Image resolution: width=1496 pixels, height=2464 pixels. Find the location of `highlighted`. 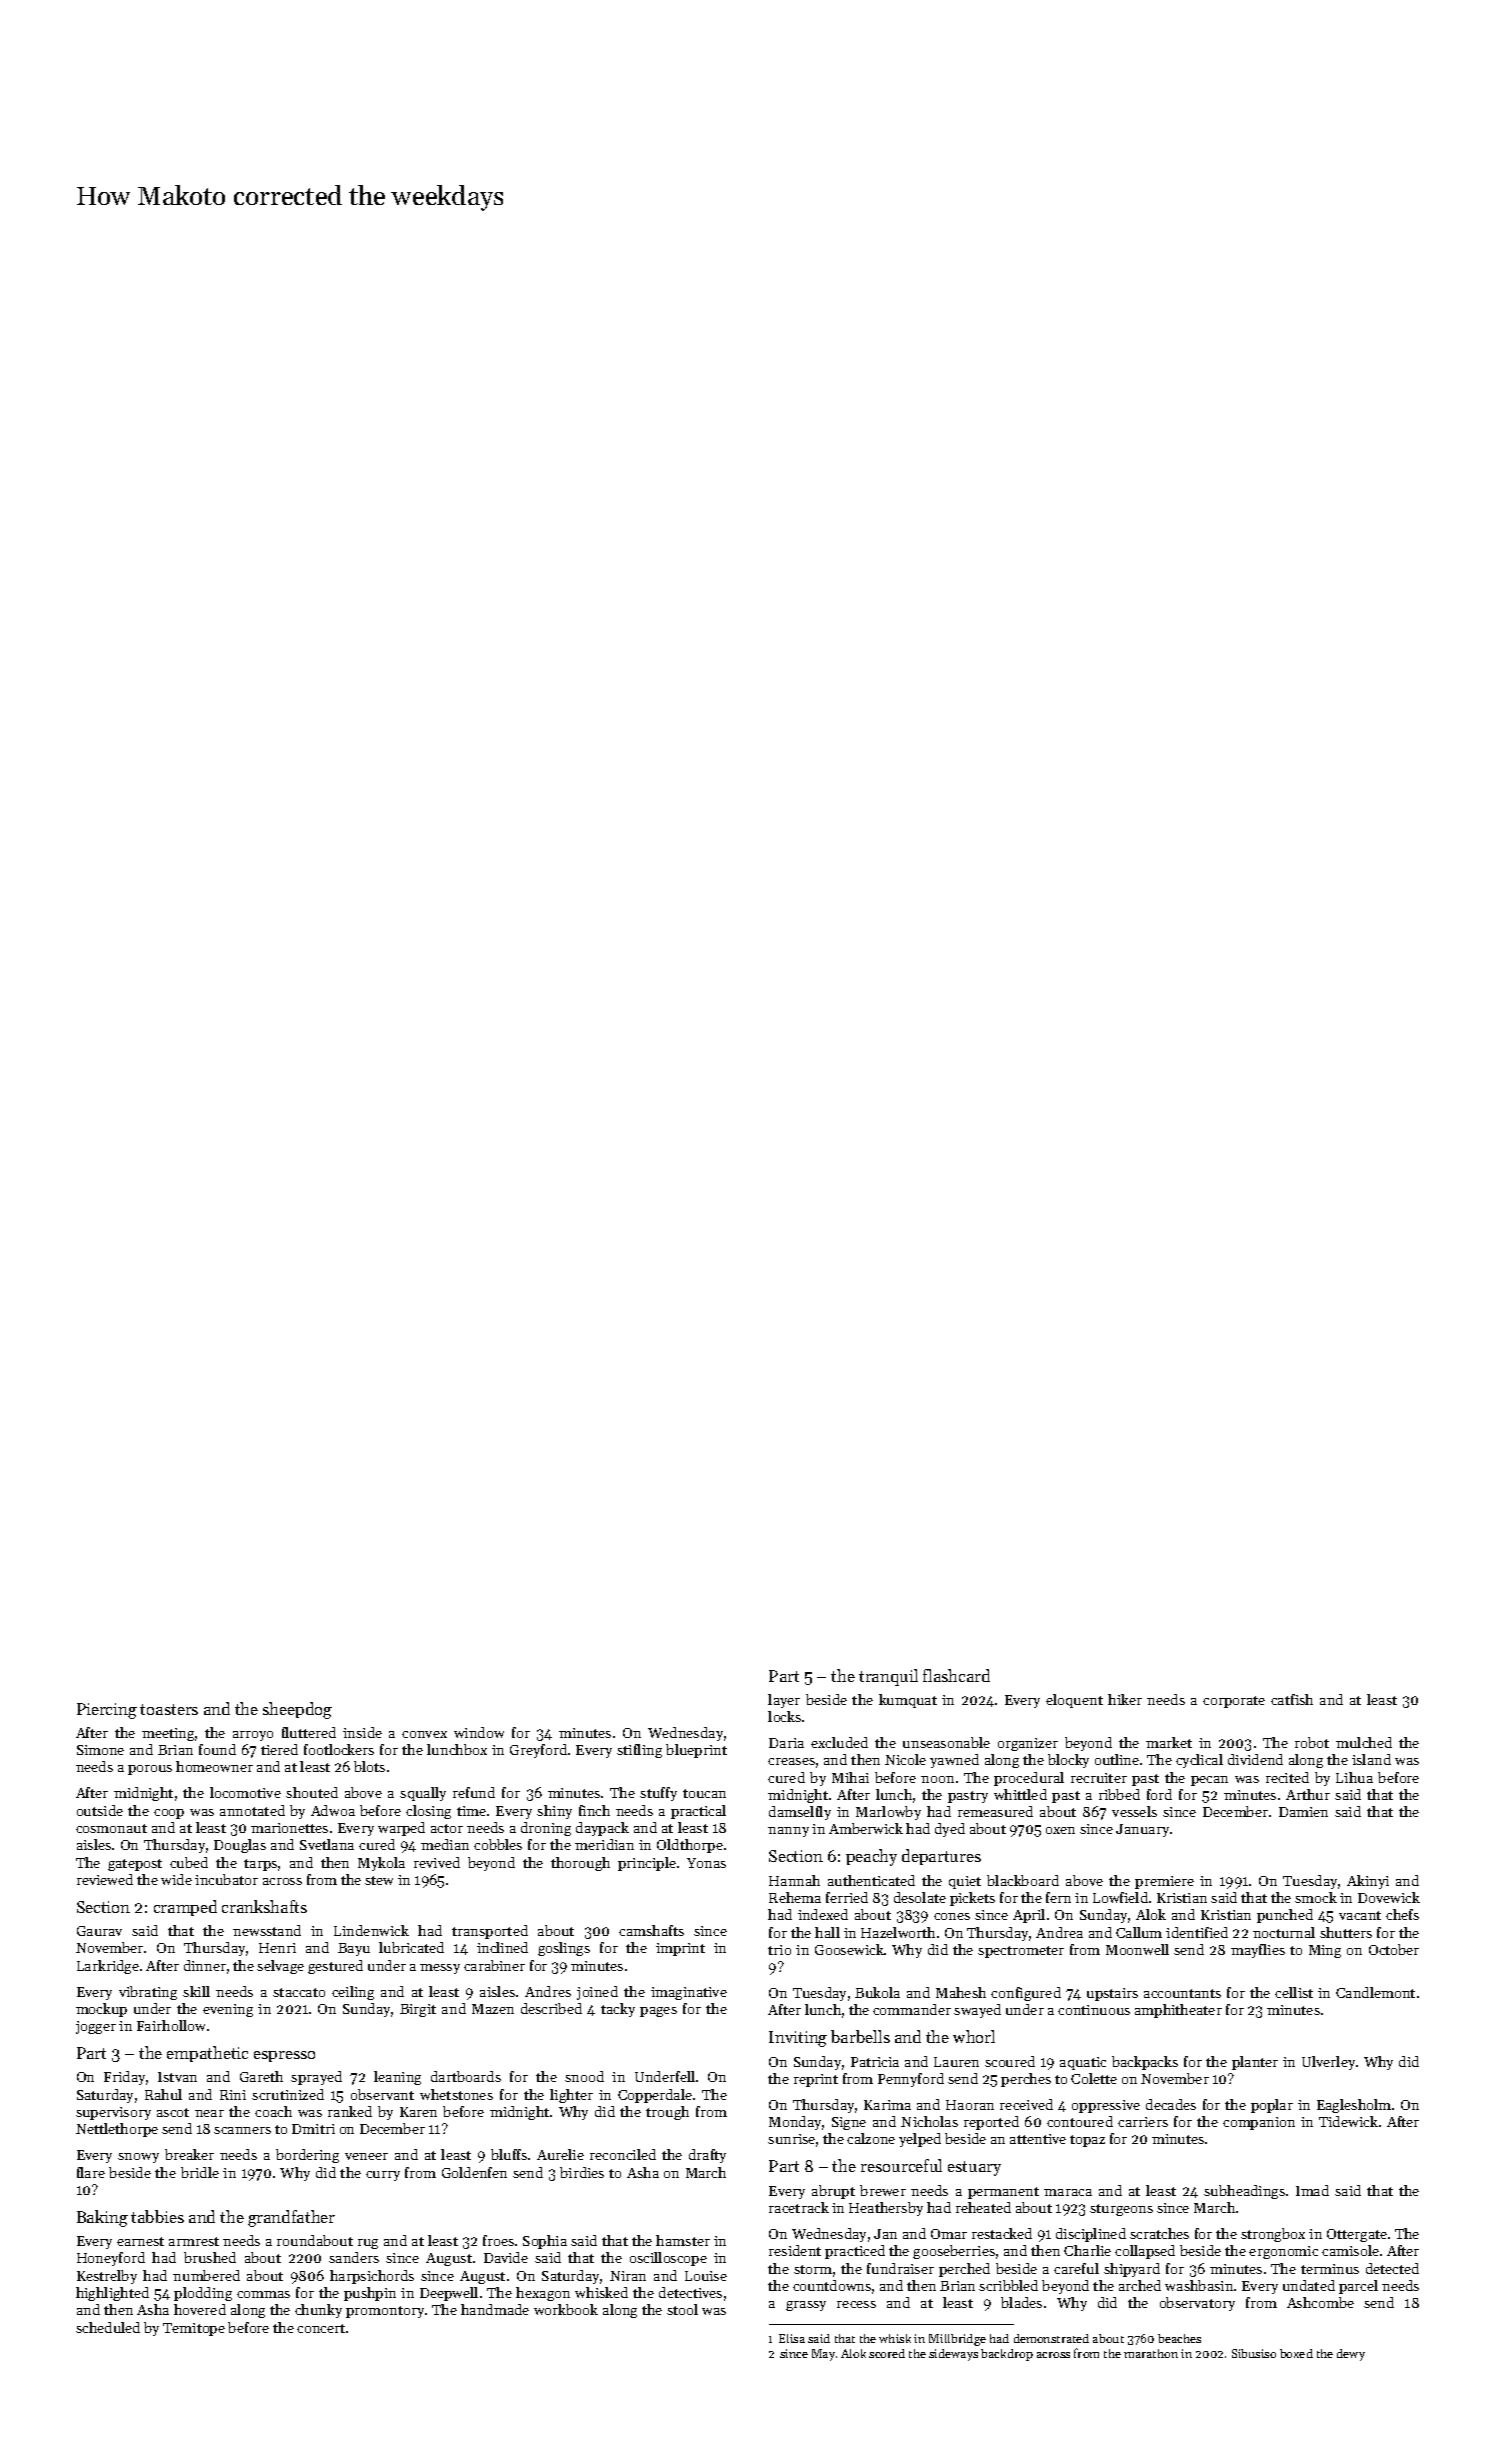

highlighted is located at coordinates (112, 2294).
